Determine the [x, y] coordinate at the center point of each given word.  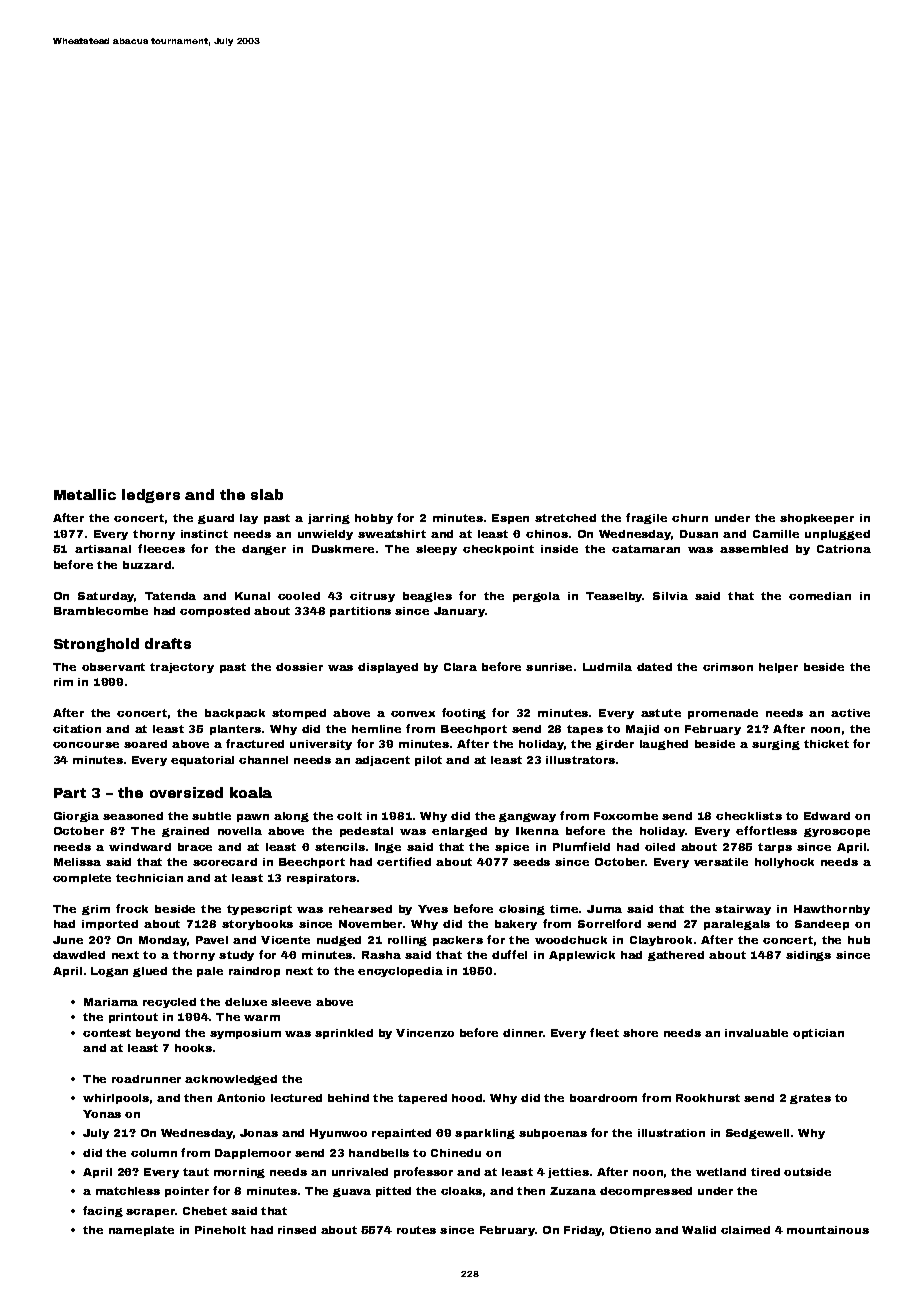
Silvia [670, 596]
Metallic [85, 494]
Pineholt [220, 1230]
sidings [808, 956]
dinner [523, 1033]
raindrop [254, 972]
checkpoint [498, 550]
